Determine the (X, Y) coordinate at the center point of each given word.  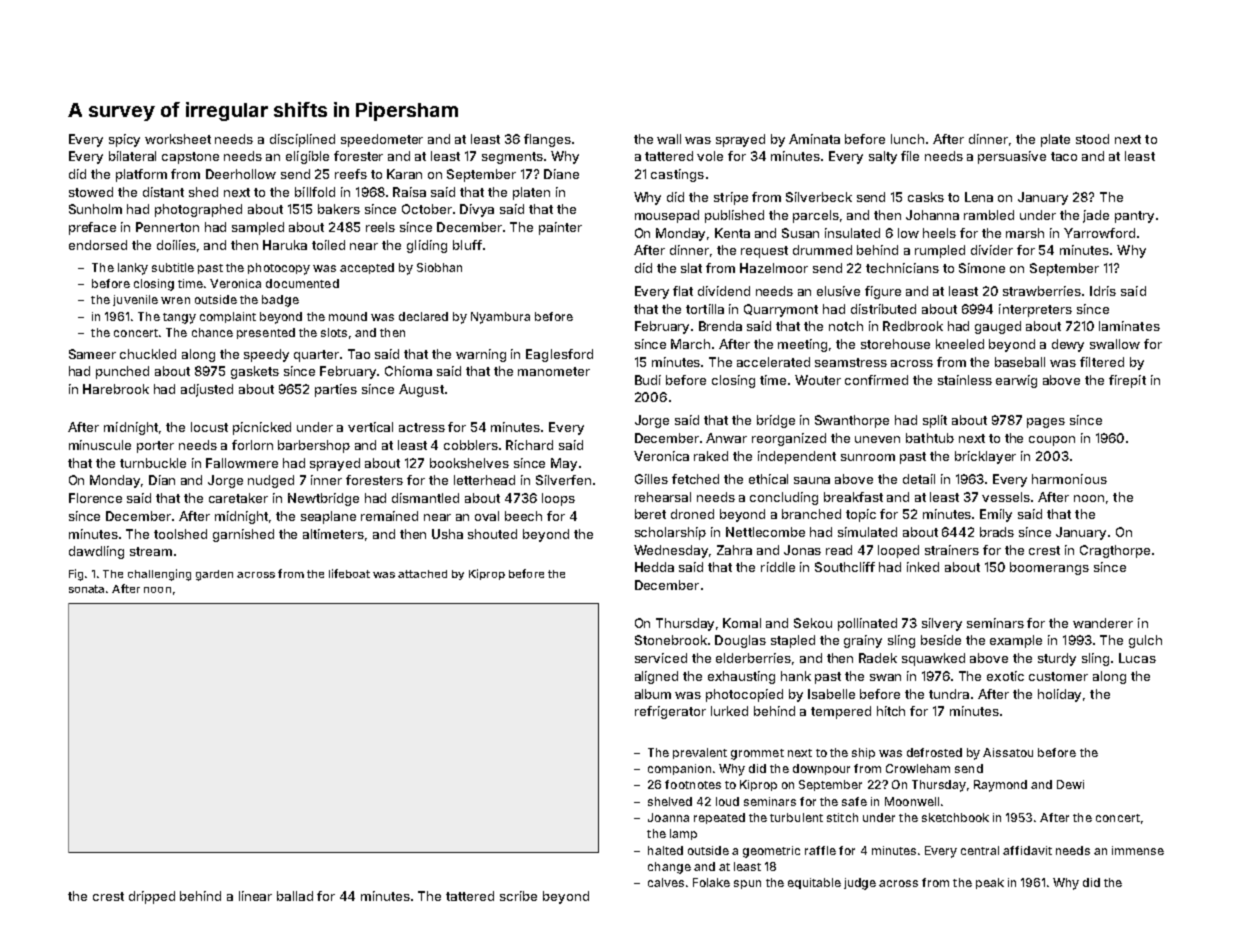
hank (796, 676)
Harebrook (116, 389)
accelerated (773, 362)
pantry (1134, 217)
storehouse (895, 344)
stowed (91, 192)
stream (151, 551)
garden (214, 575)
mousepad (667, 216)
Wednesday (672, 551)
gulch (1145, 641)
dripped (152, 897)
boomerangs (1049, 568)
